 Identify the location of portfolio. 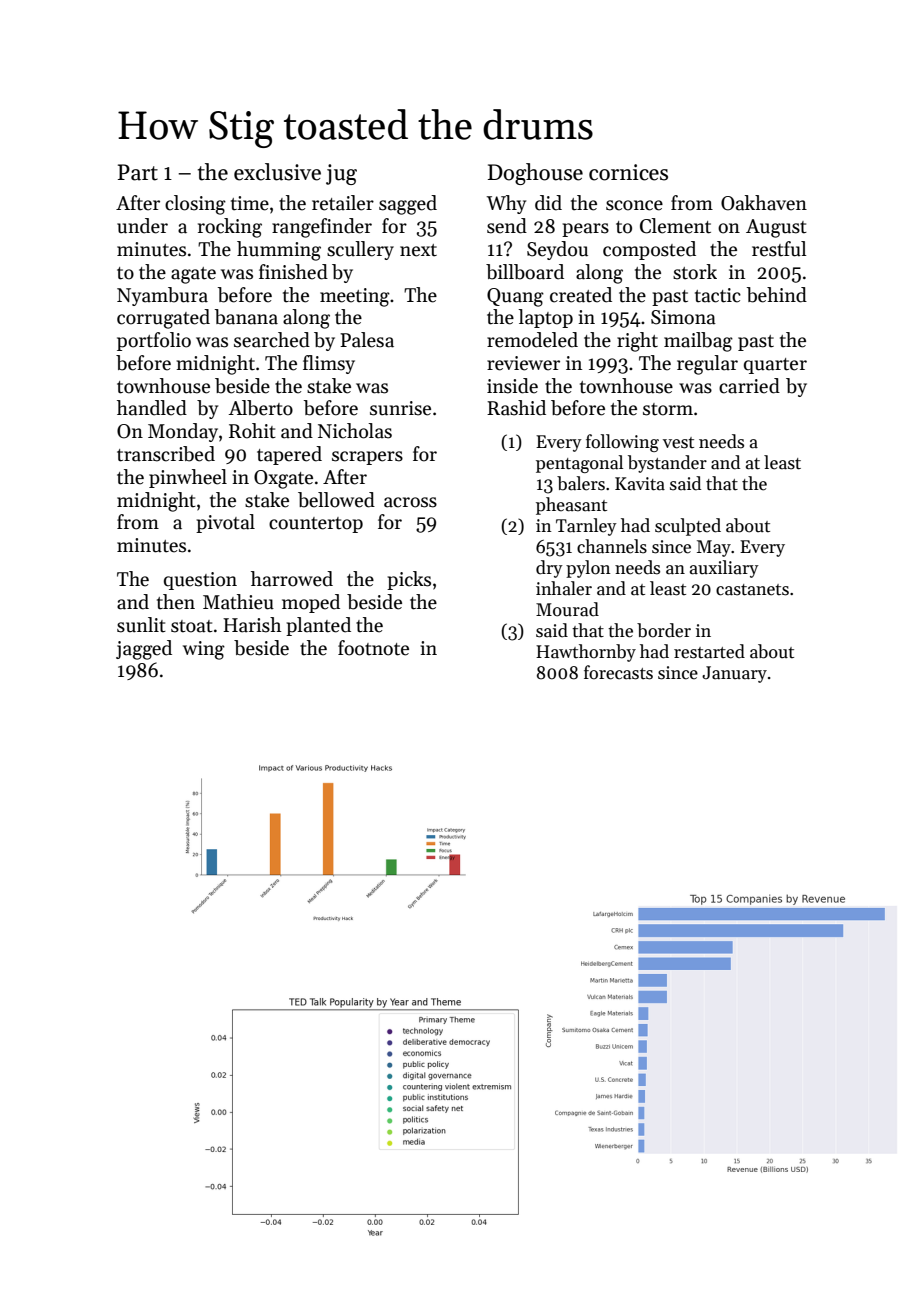
(154, 341).
